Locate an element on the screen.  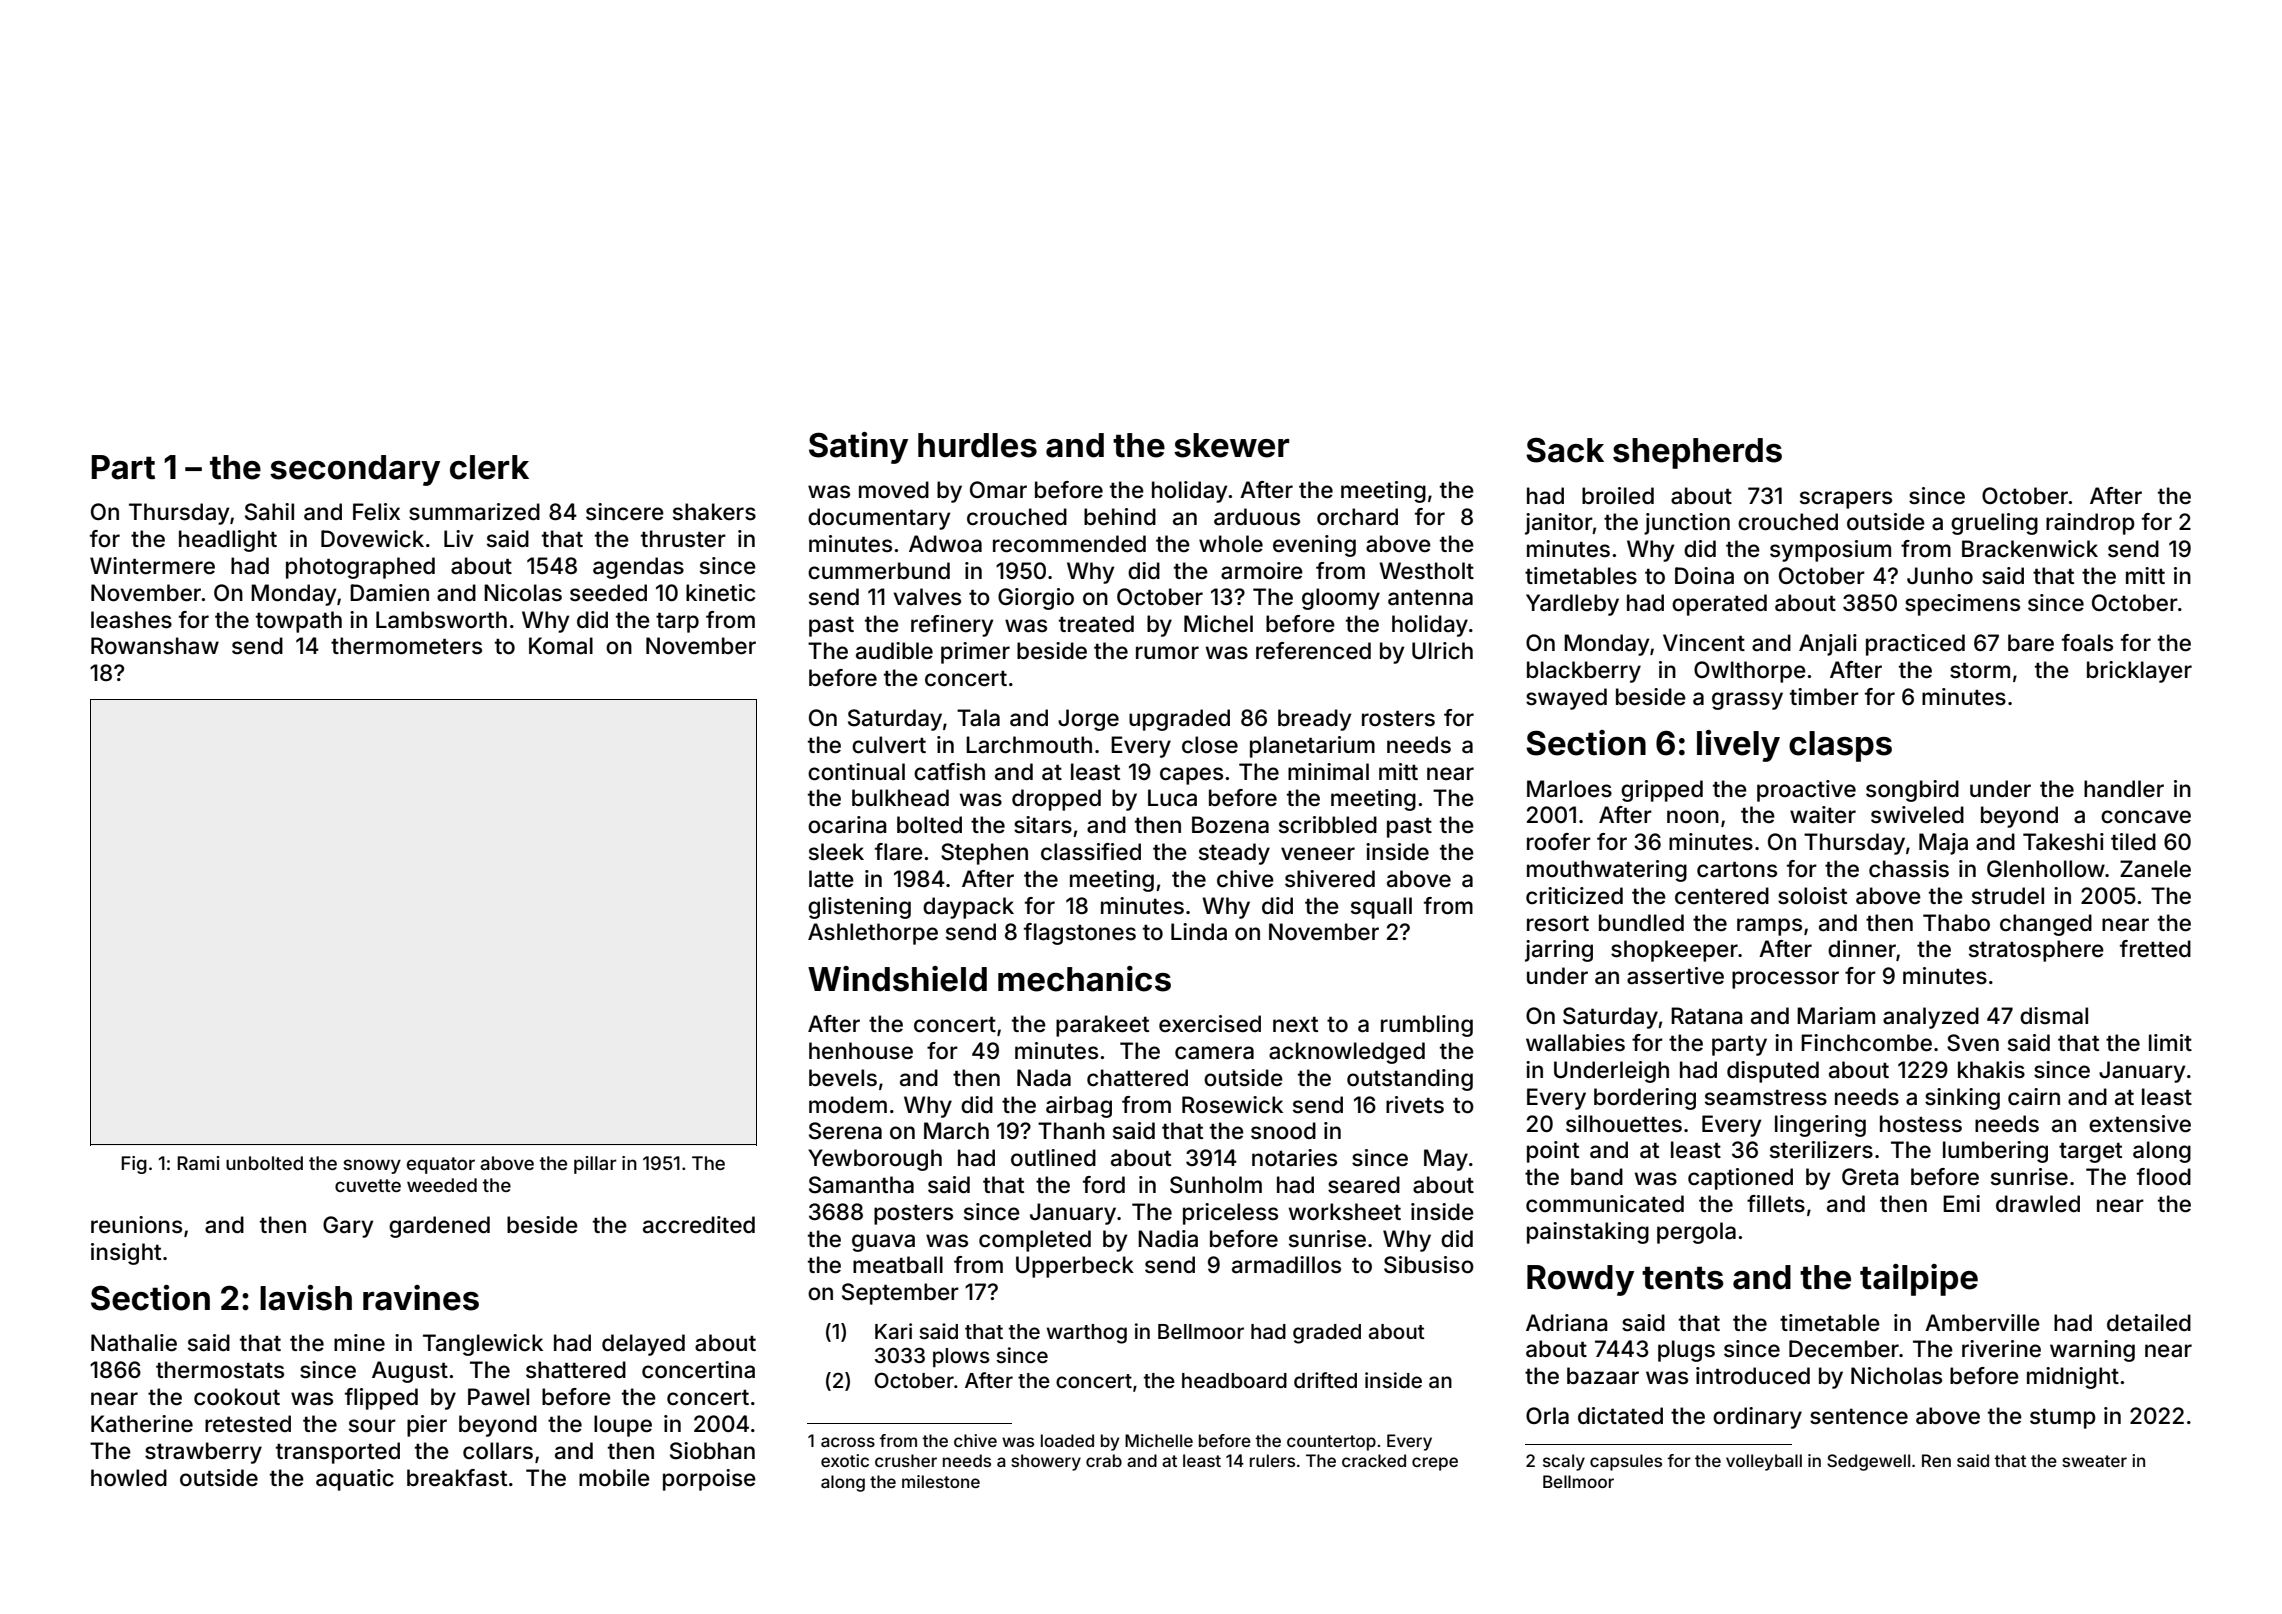
Sack is located at coordinates (1565, 450).
